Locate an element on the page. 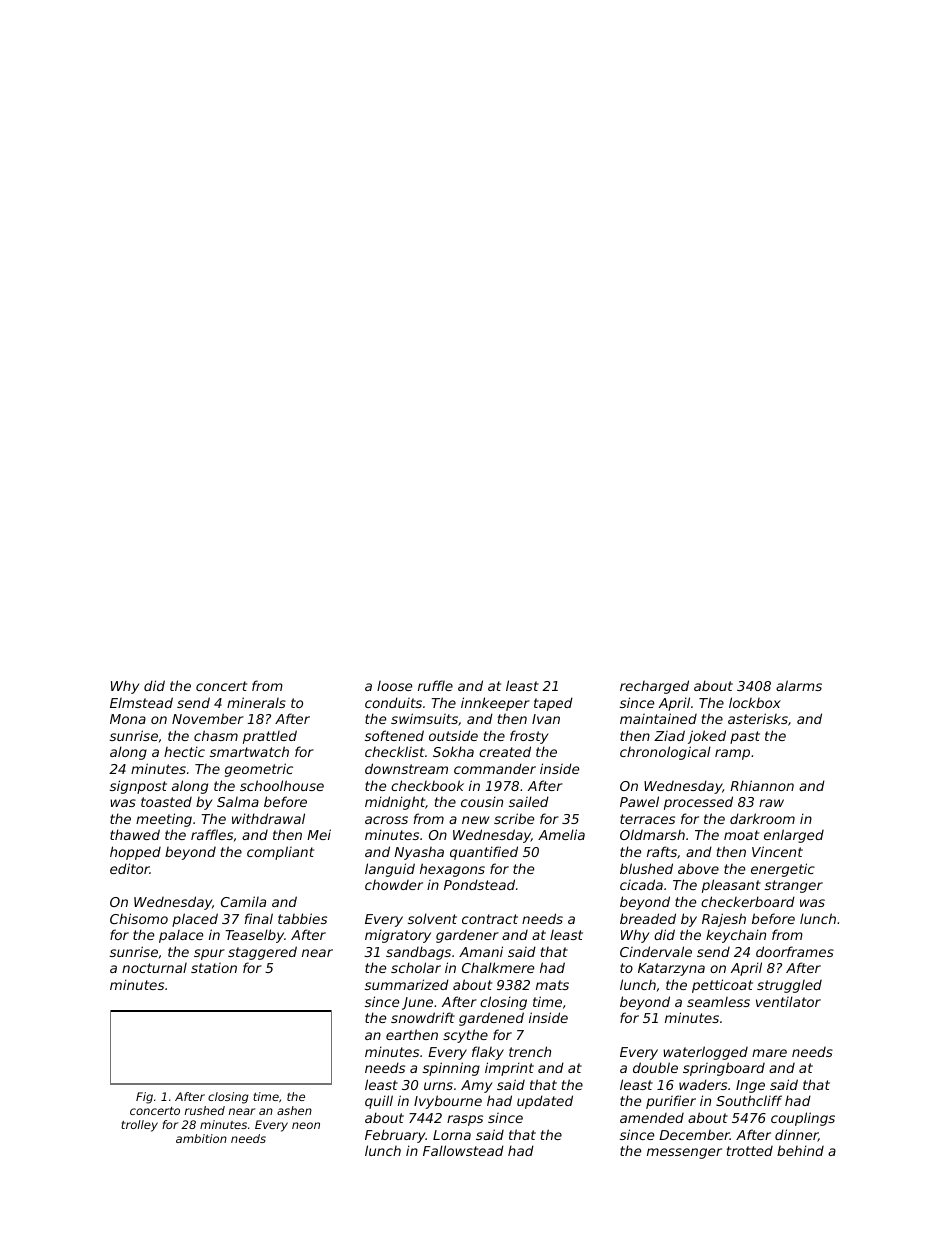 Image resolution: width=952 pixels, height=1233 pixels. loose is located at coordinates (394, 686).
